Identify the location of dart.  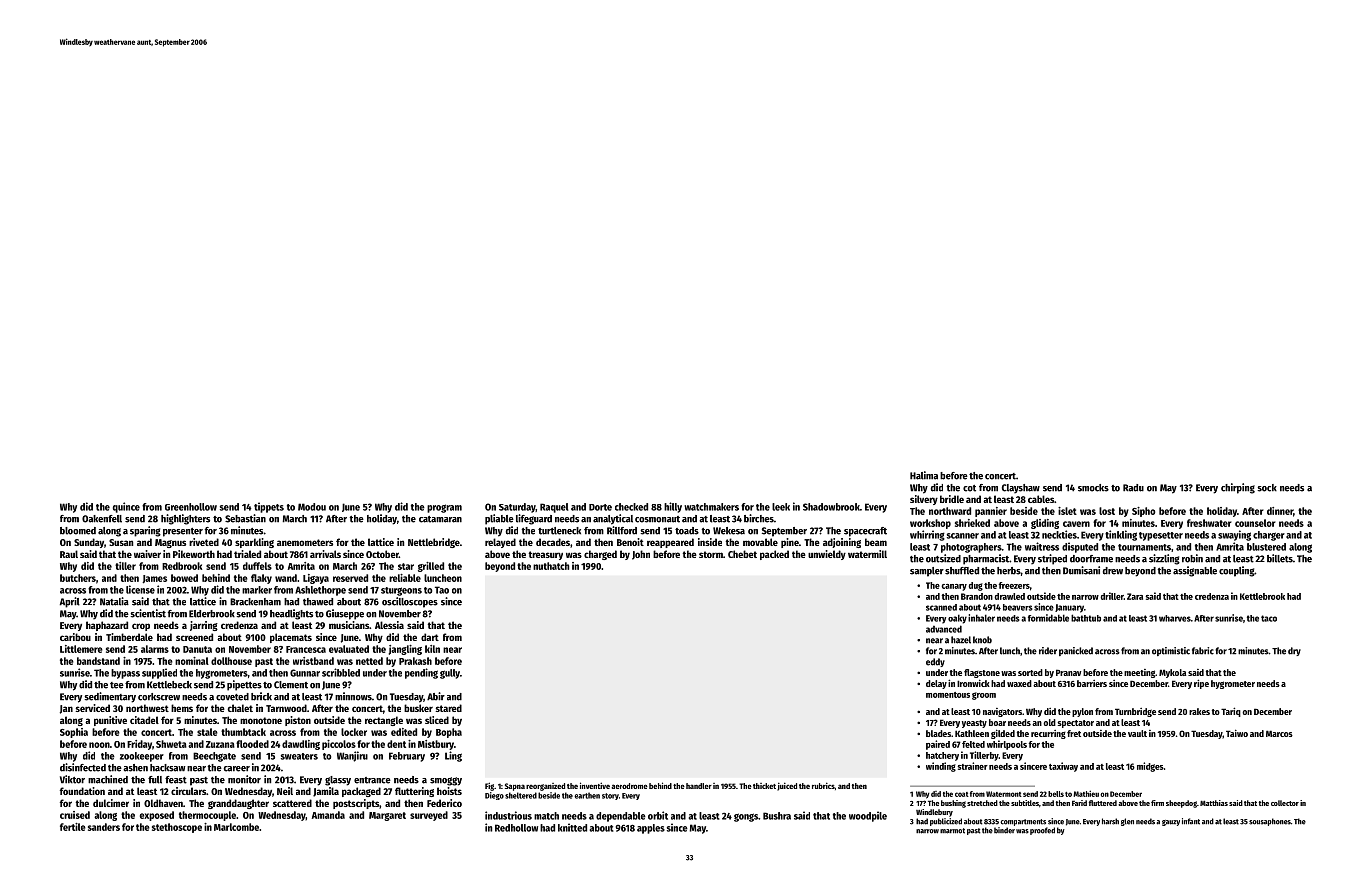
(430, 637).
